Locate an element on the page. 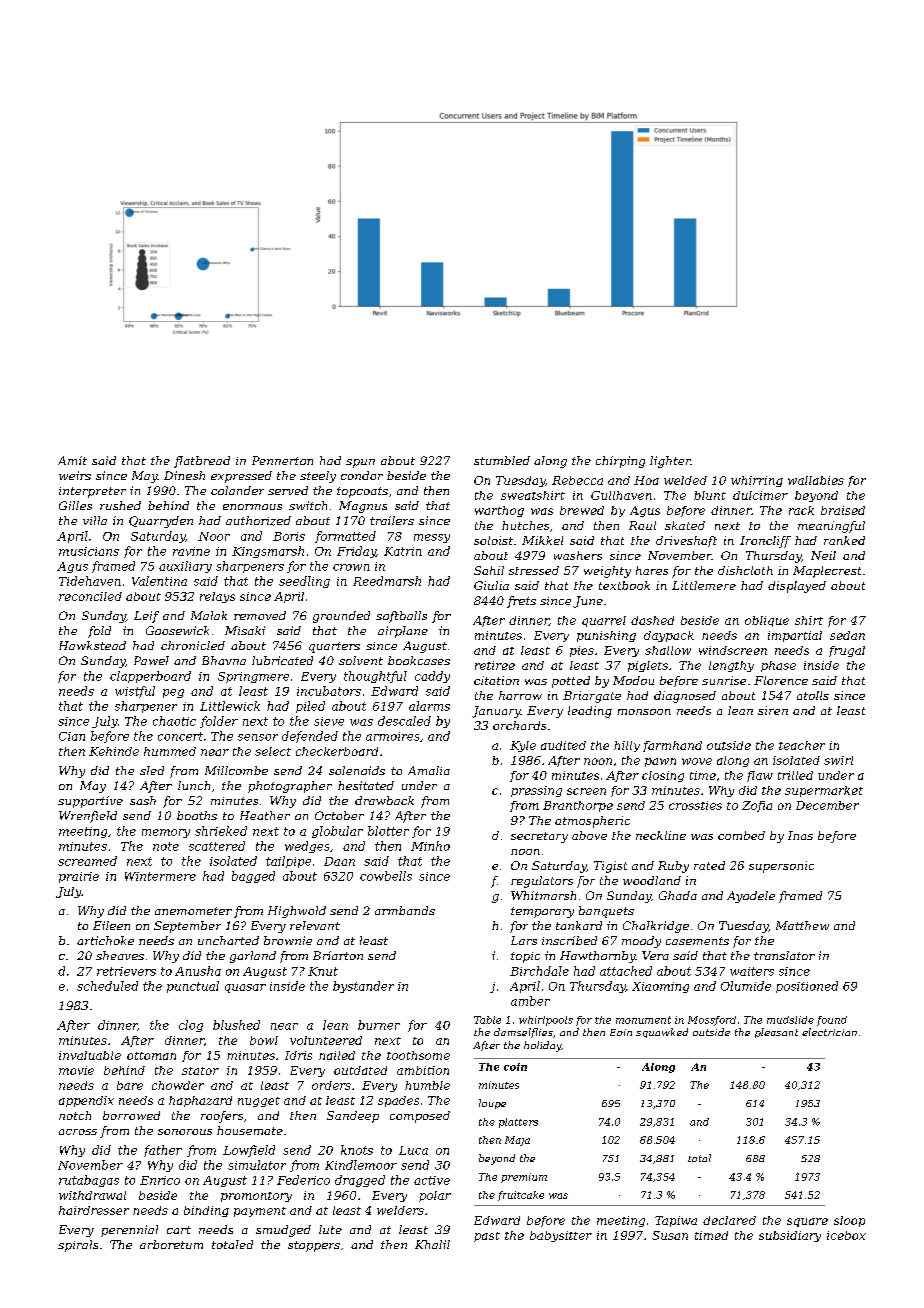 The image size is (924, 1308). spirals is located at coordinates (78, 1246).
